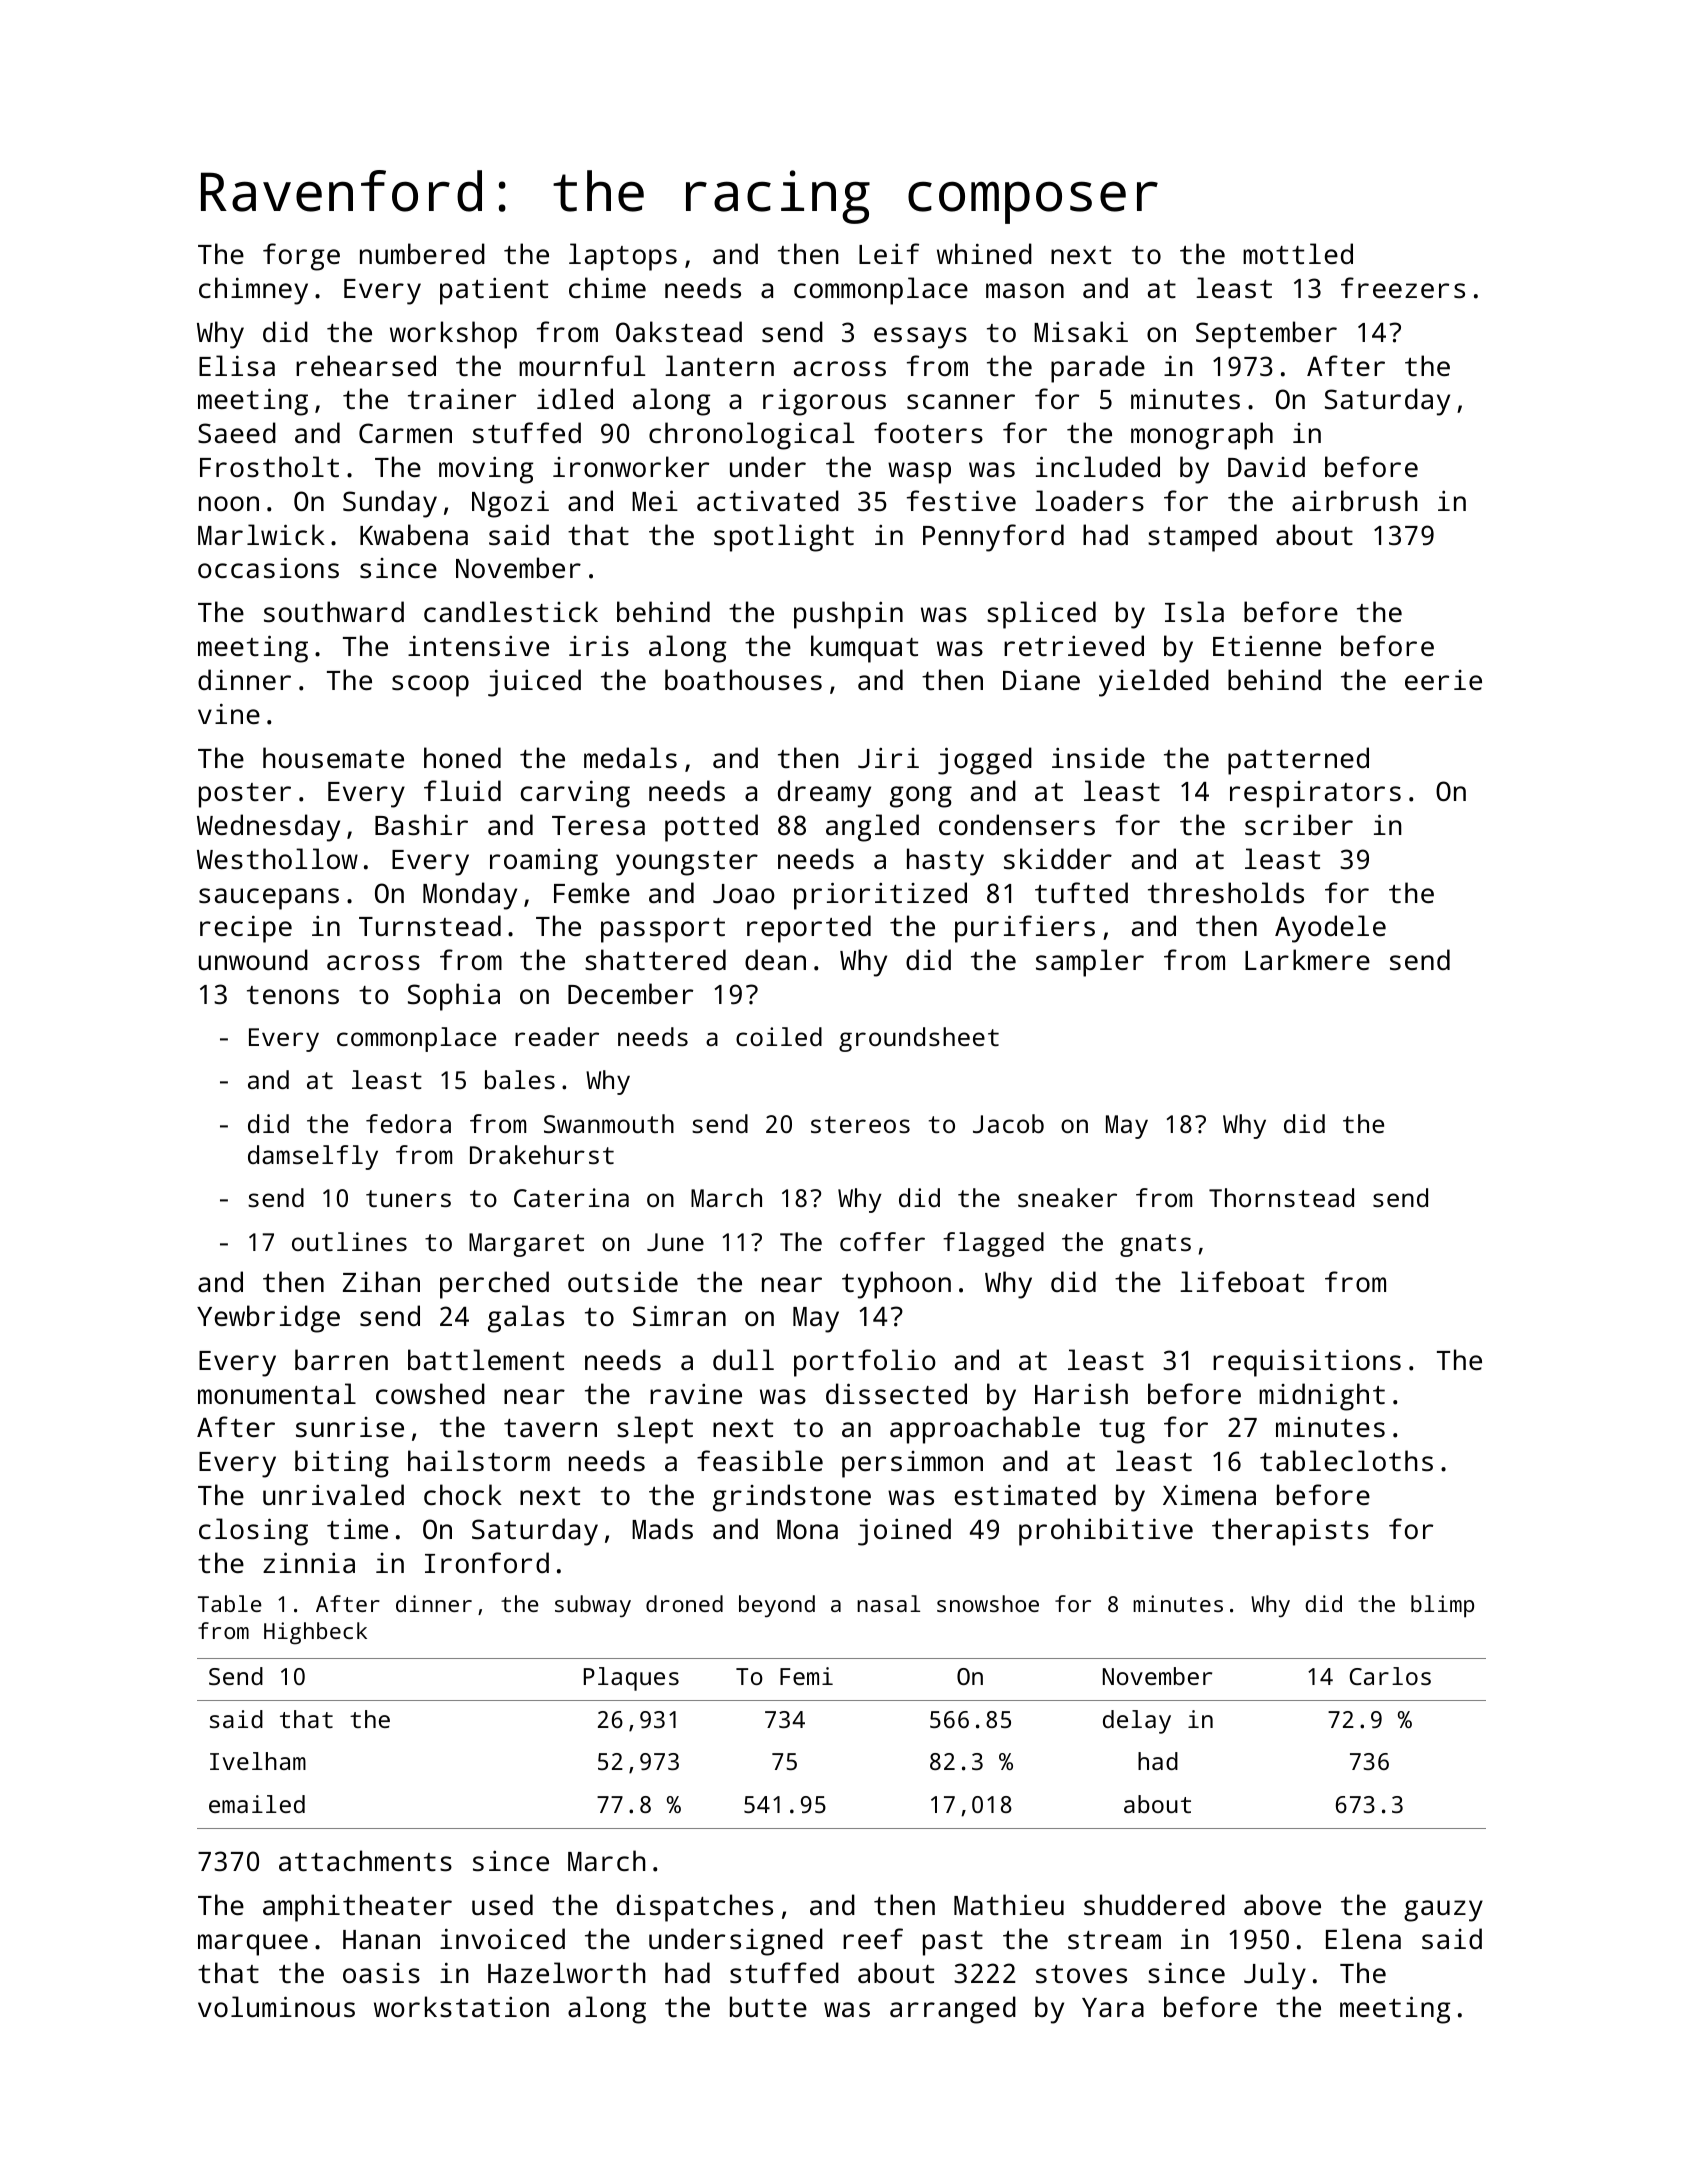 The height and width of the screenshot is (2178, 1683). I want to click on housemate, so click(333, 757).
